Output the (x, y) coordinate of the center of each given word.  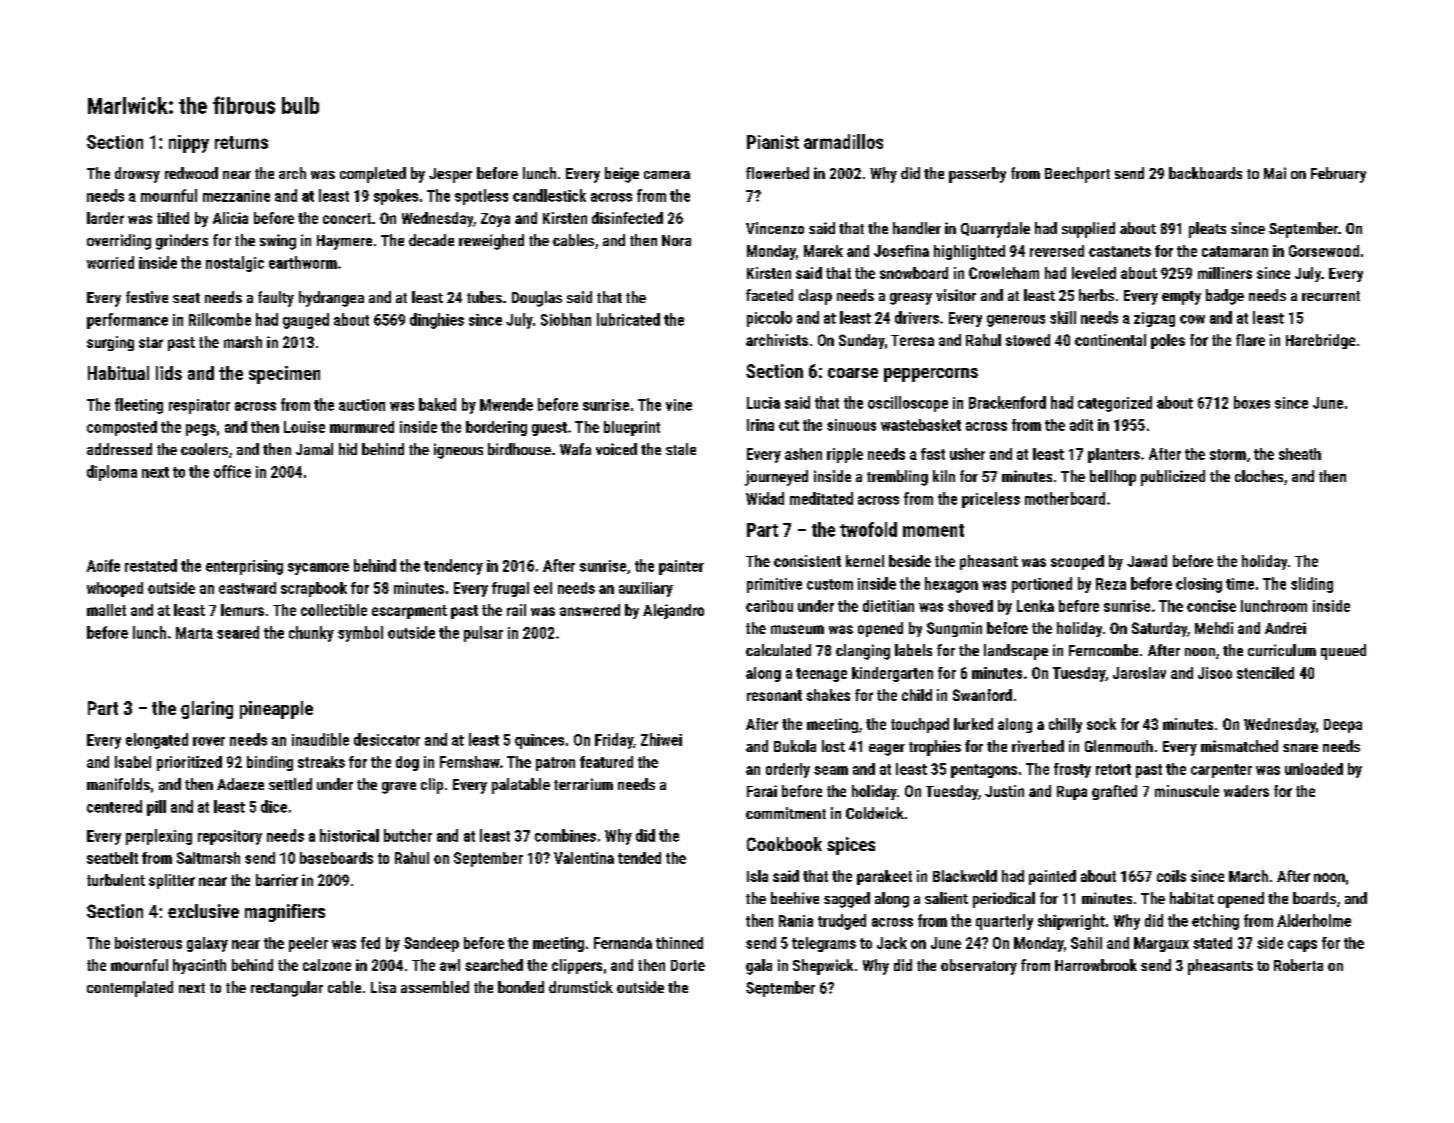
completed (373, 175)
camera (667, 175)
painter (681, 567)
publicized (1173, 478)
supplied (1088, 230)
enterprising (244, 567)
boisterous (148, 943)
